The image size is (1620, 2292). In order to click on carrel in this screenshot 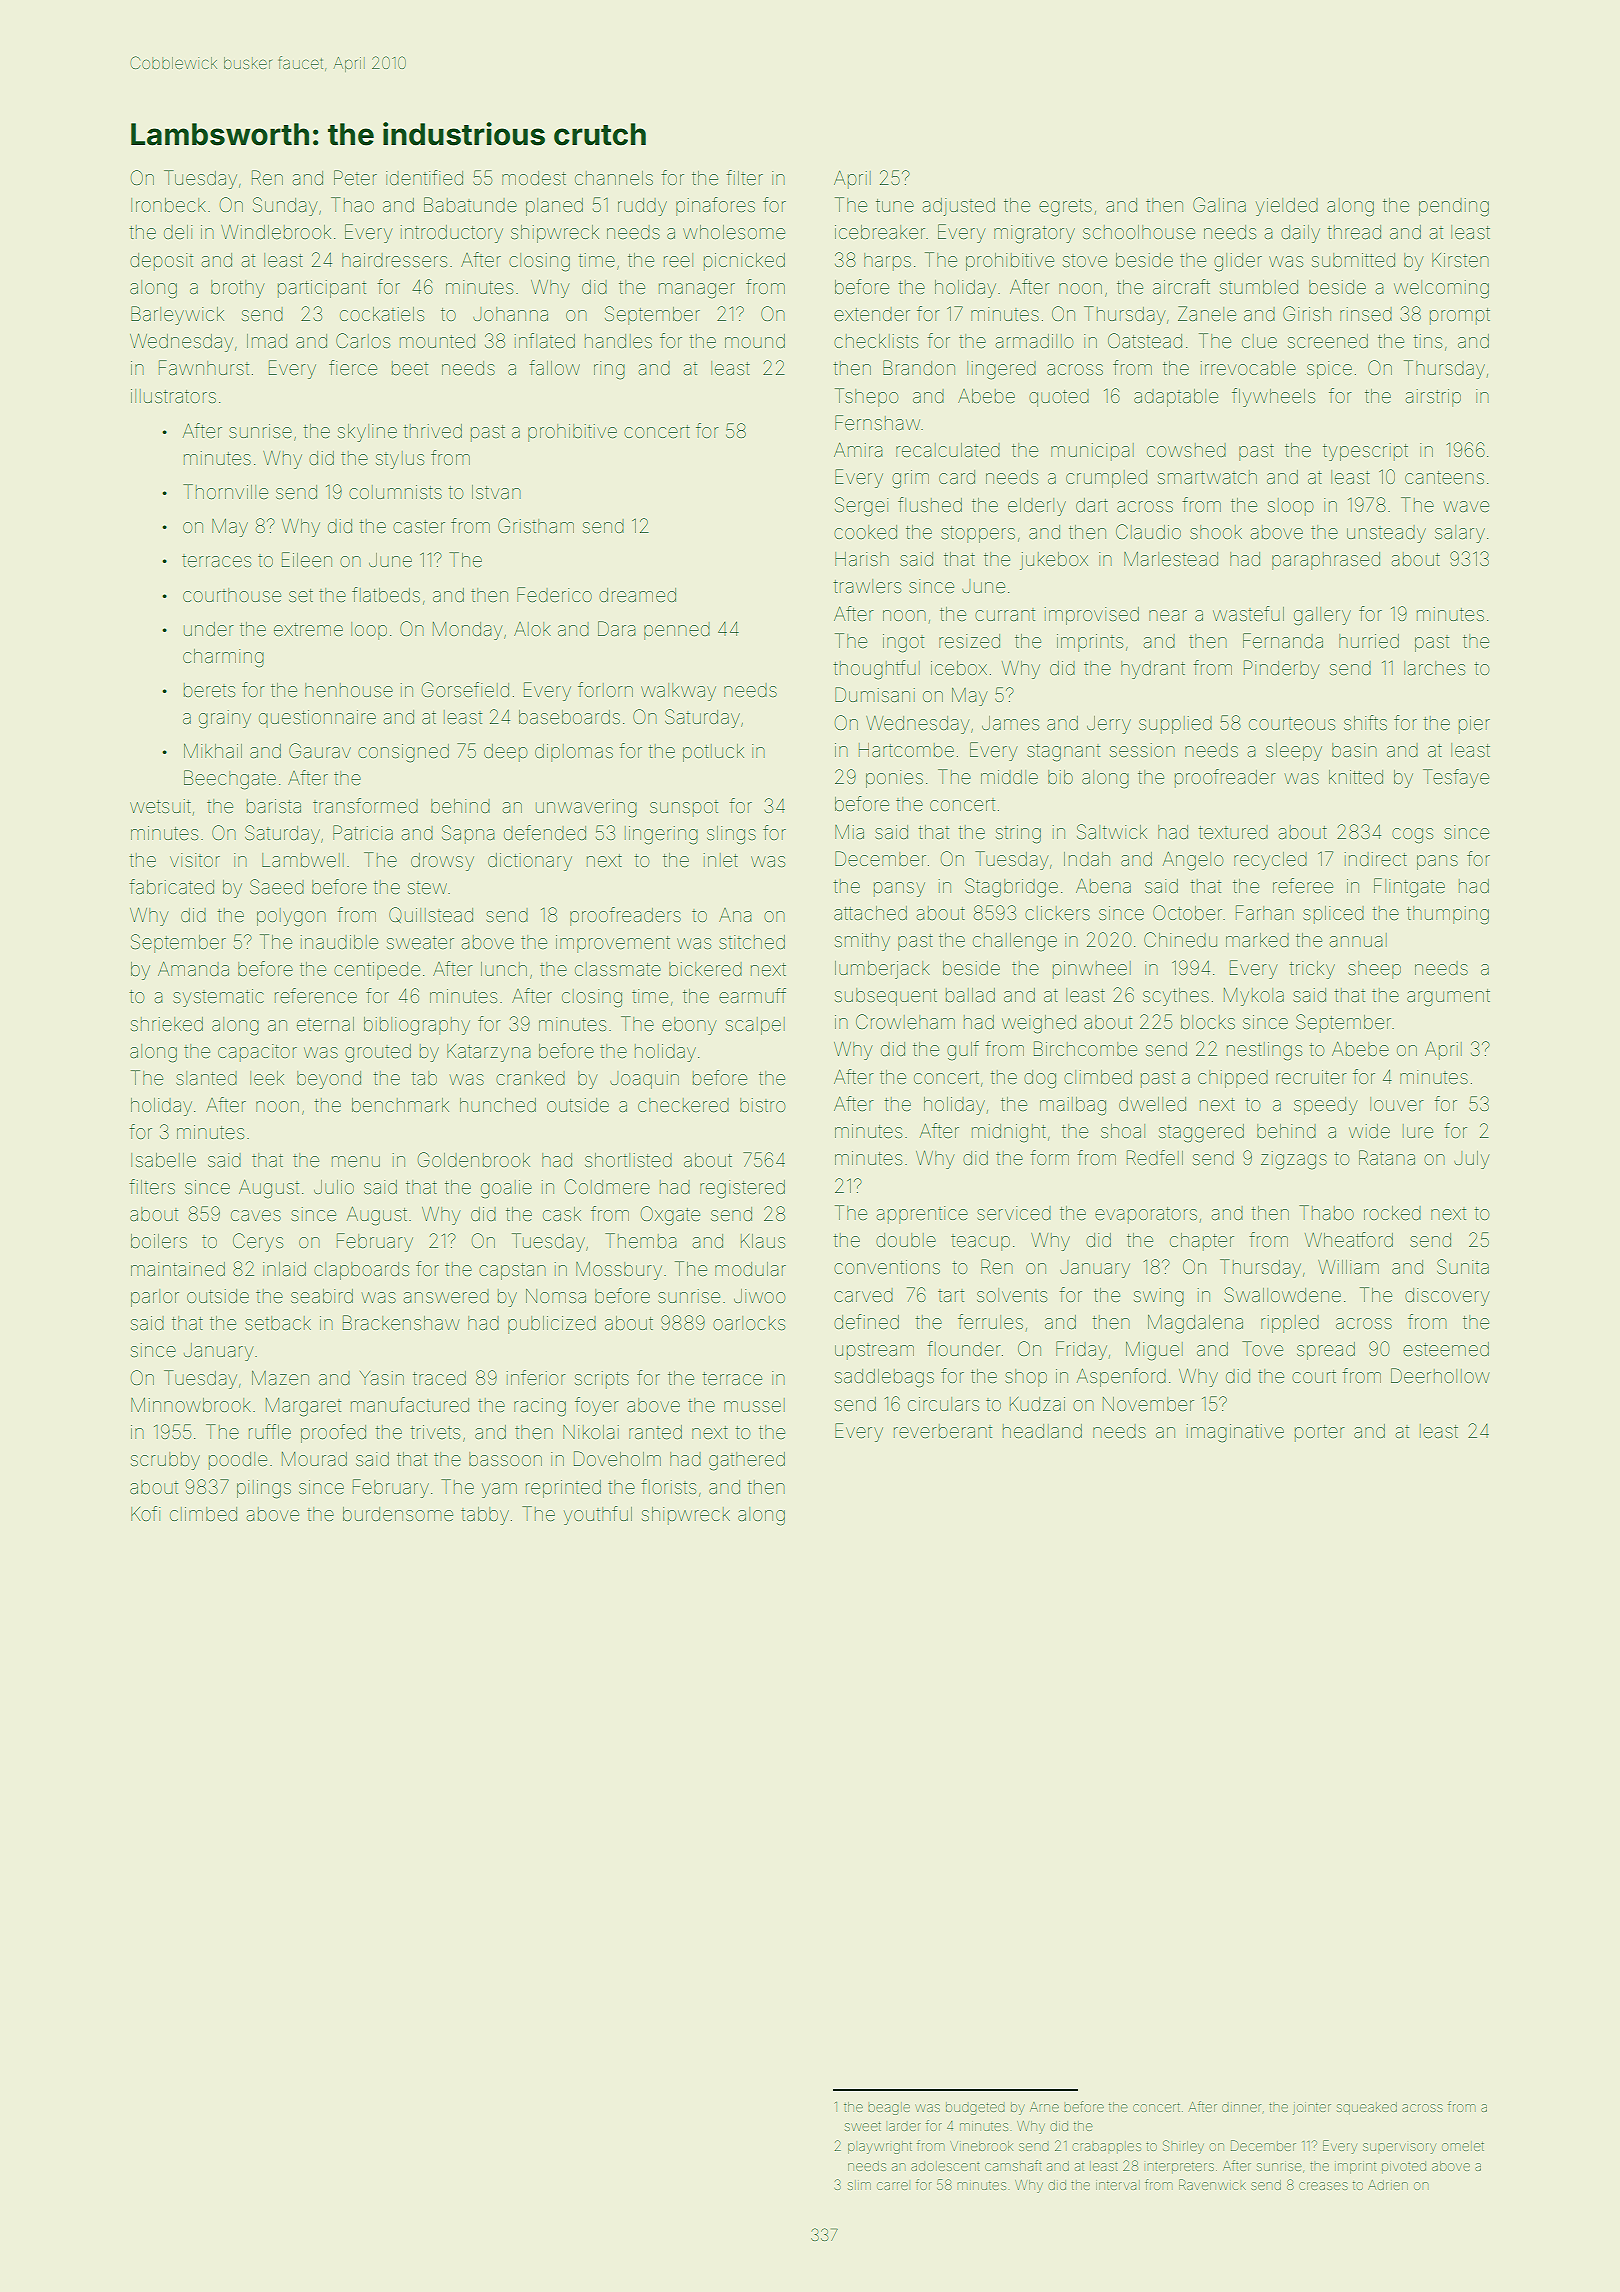, I will do `click(892, 2186)`.
